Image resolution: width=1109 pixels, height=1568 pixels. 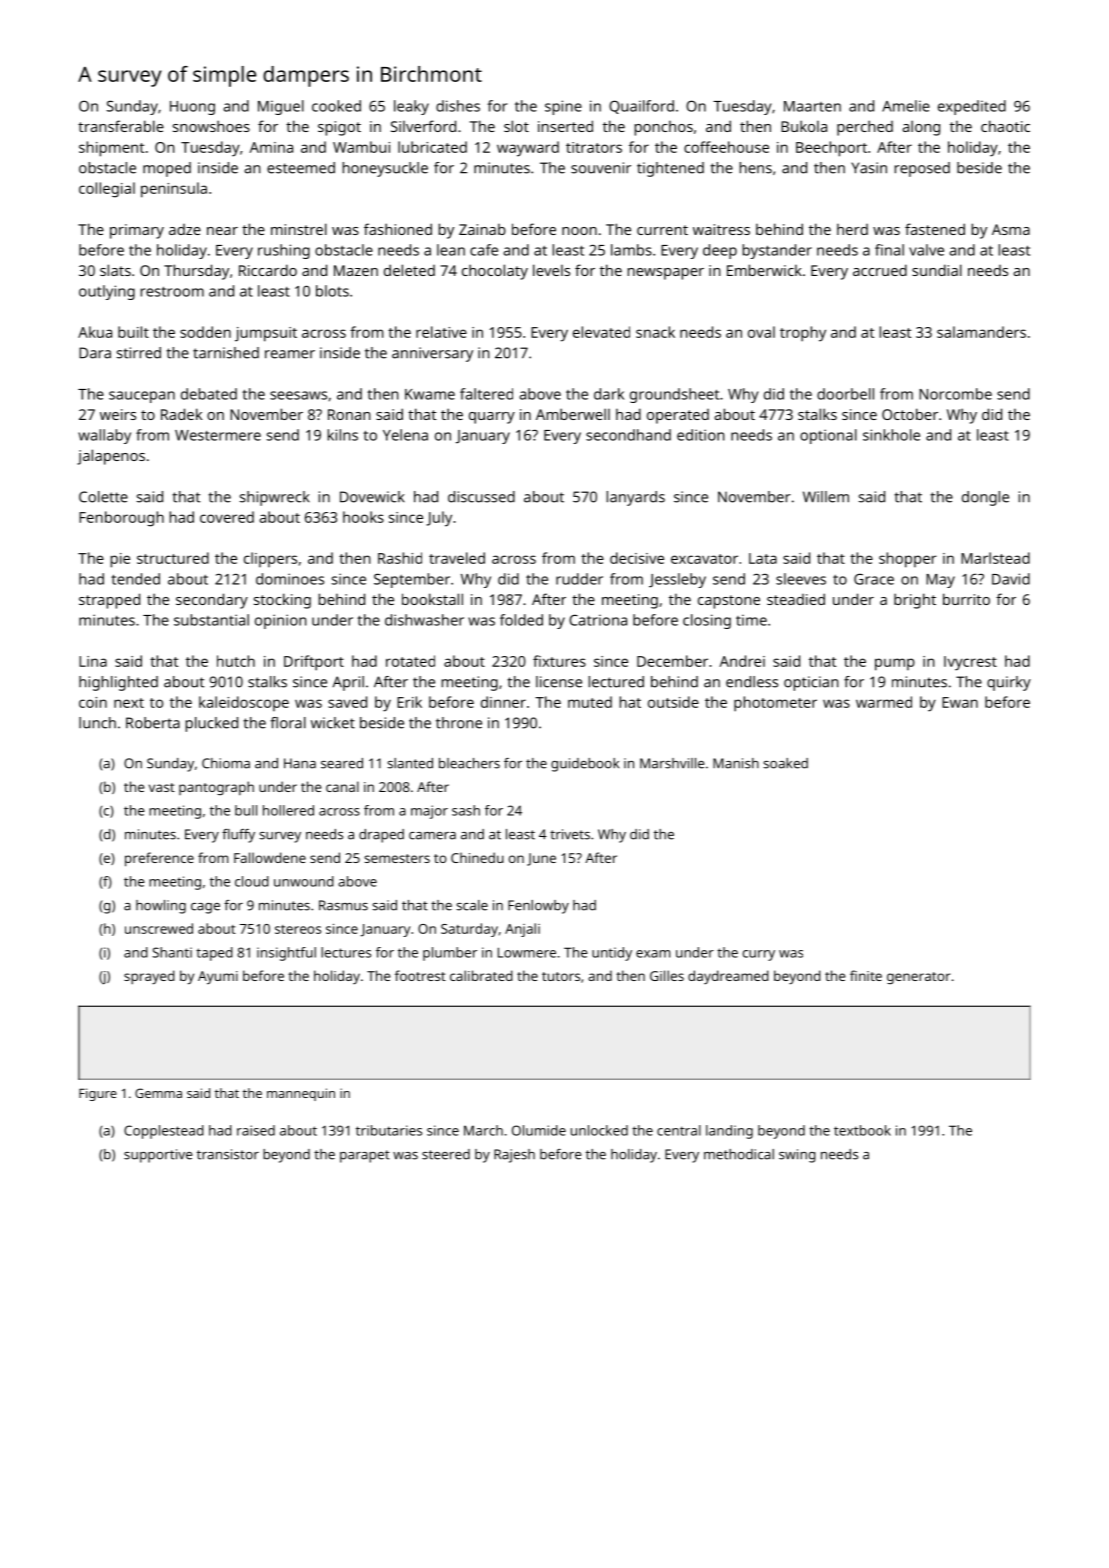 What do you see at coordinates (137, 231) in the page?
I see `primary` at bounding box center [137, 231].
